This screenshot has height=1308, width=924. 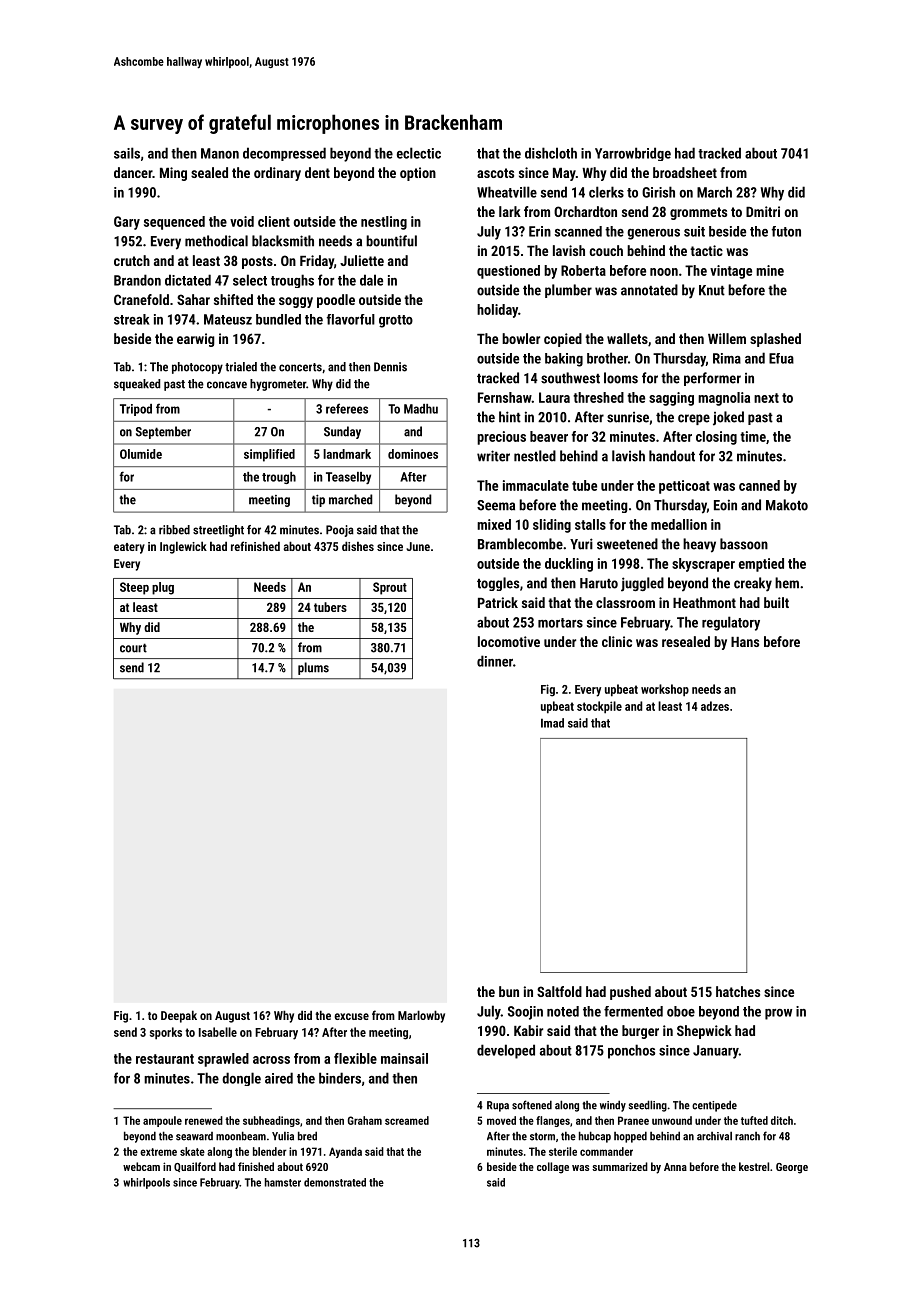 What do you see at coordinates (127, 223) in the screenshot?
I see `Gary` at bounding box center [127, 223].
